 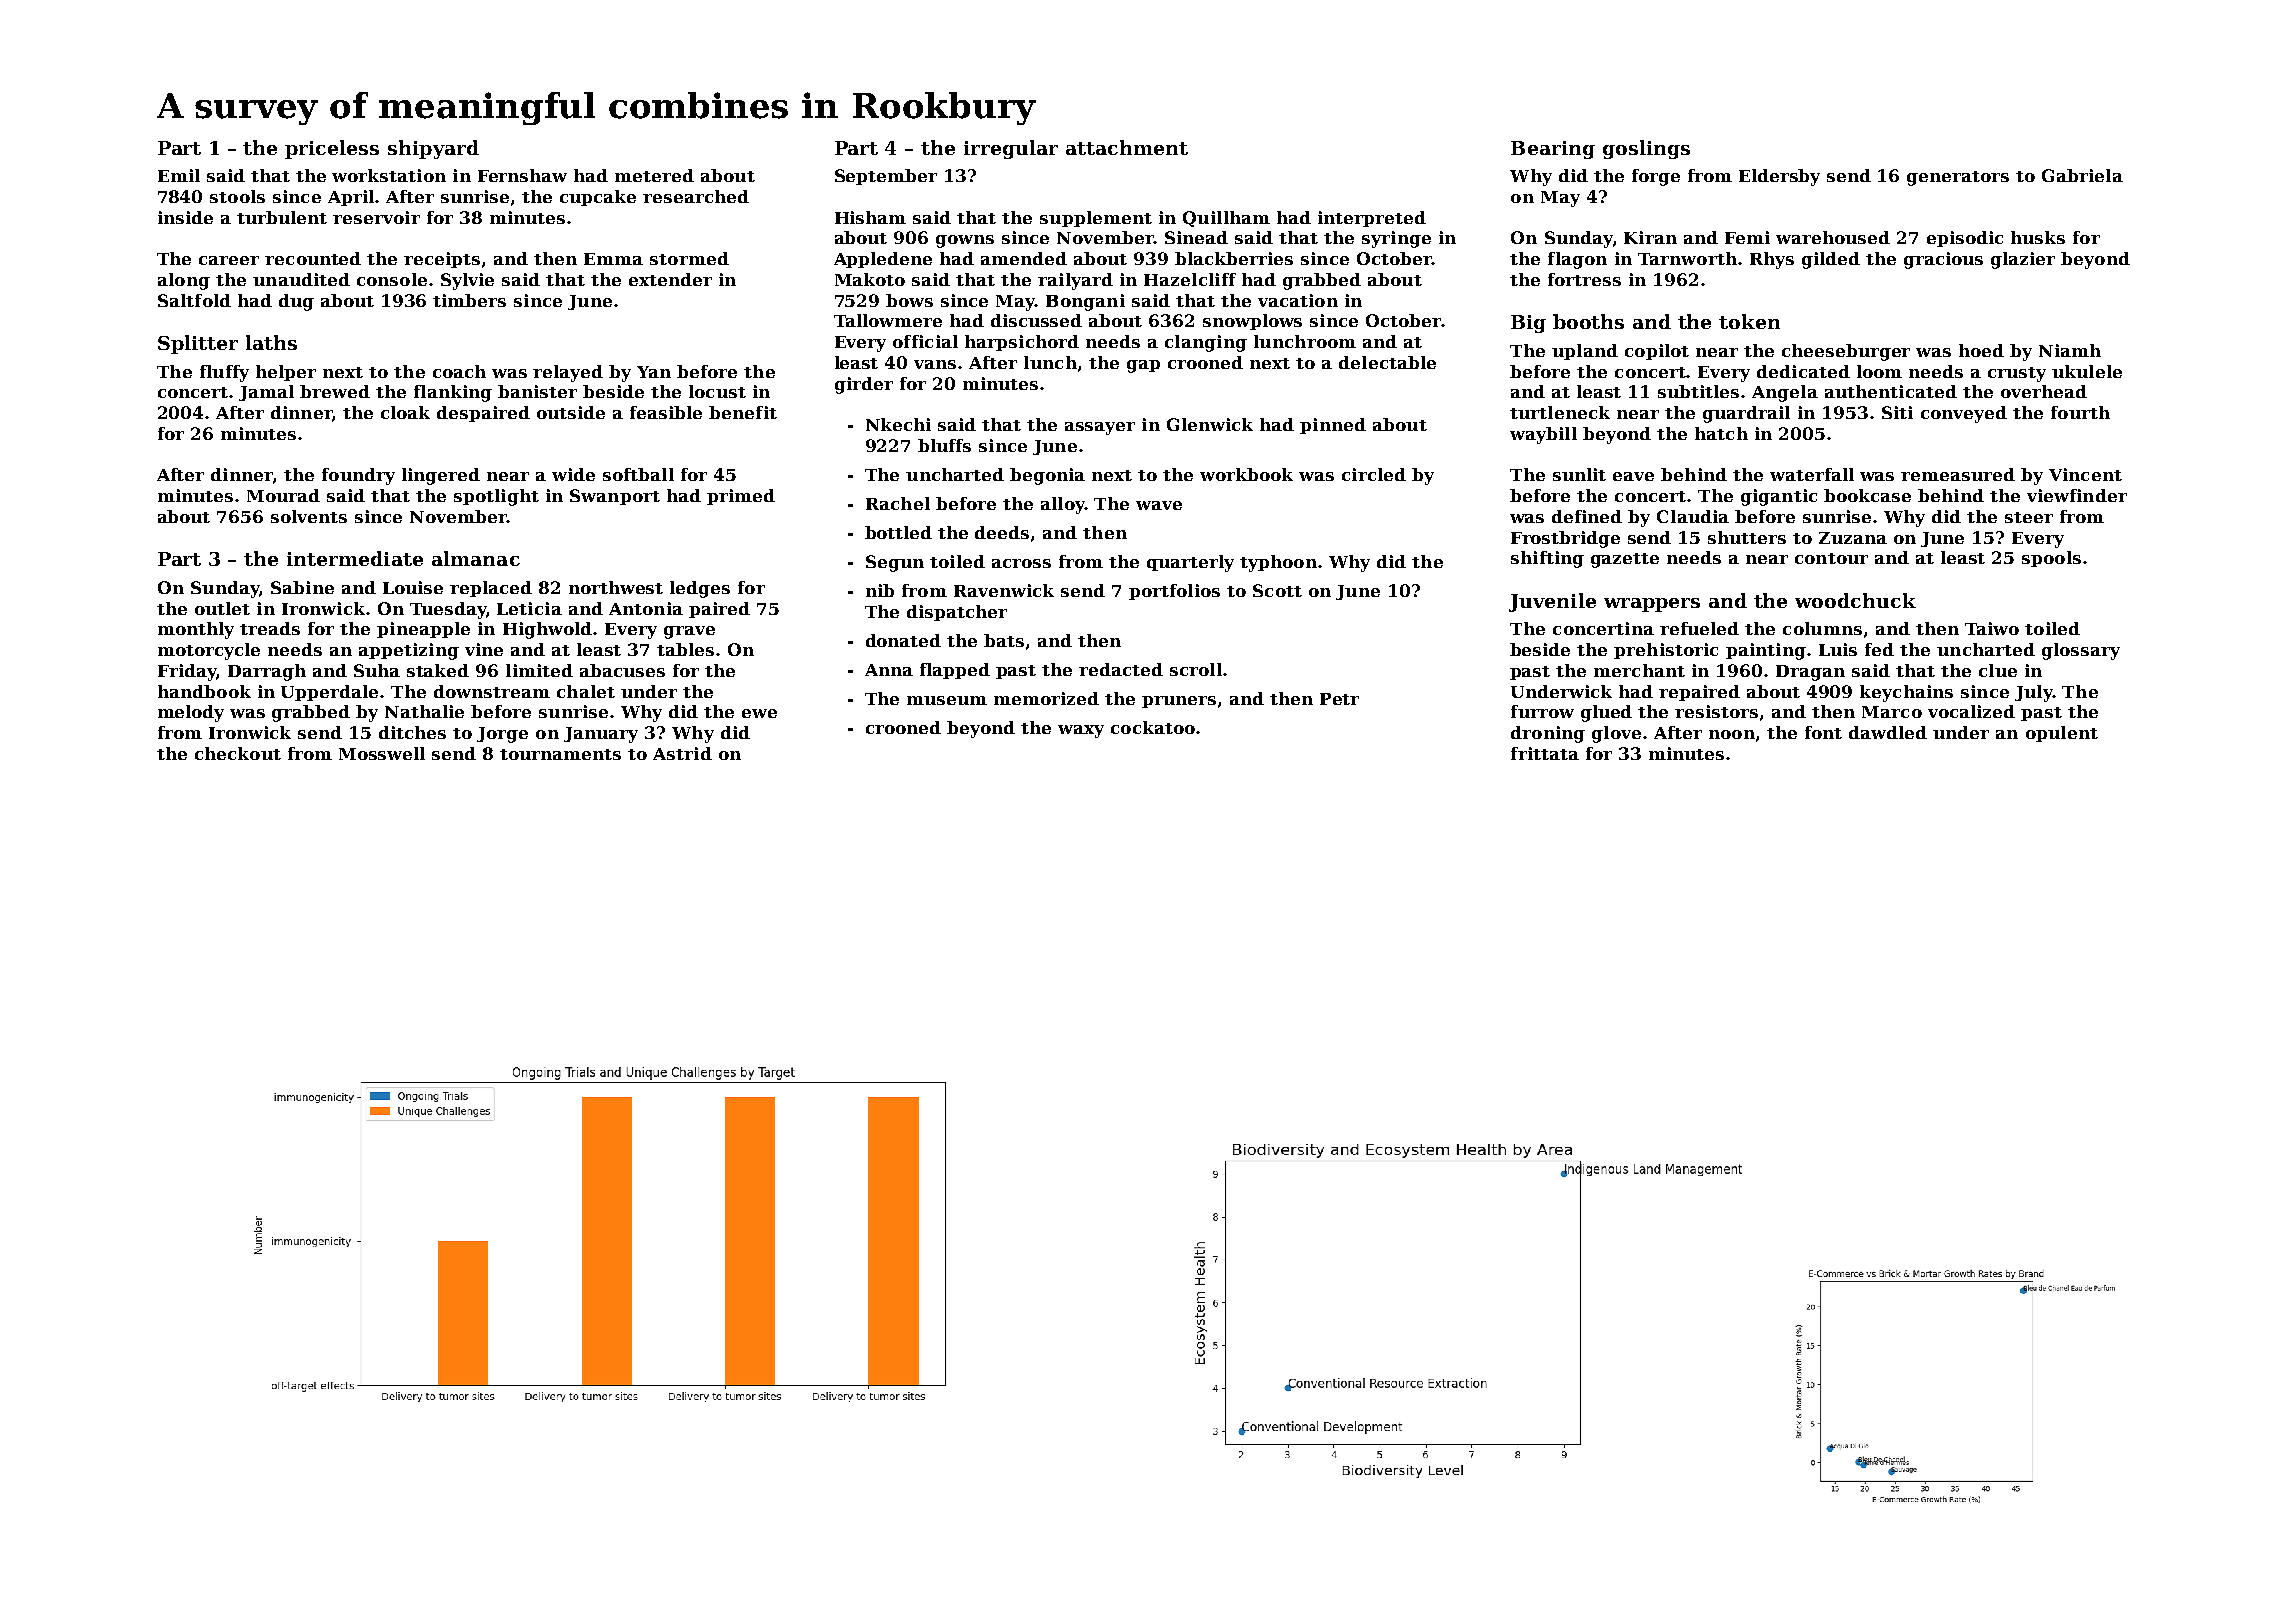 What do you see at coordinates (1277, 590) in the screenshot?
I see `Scott` at bounding box center [1277, 590].
